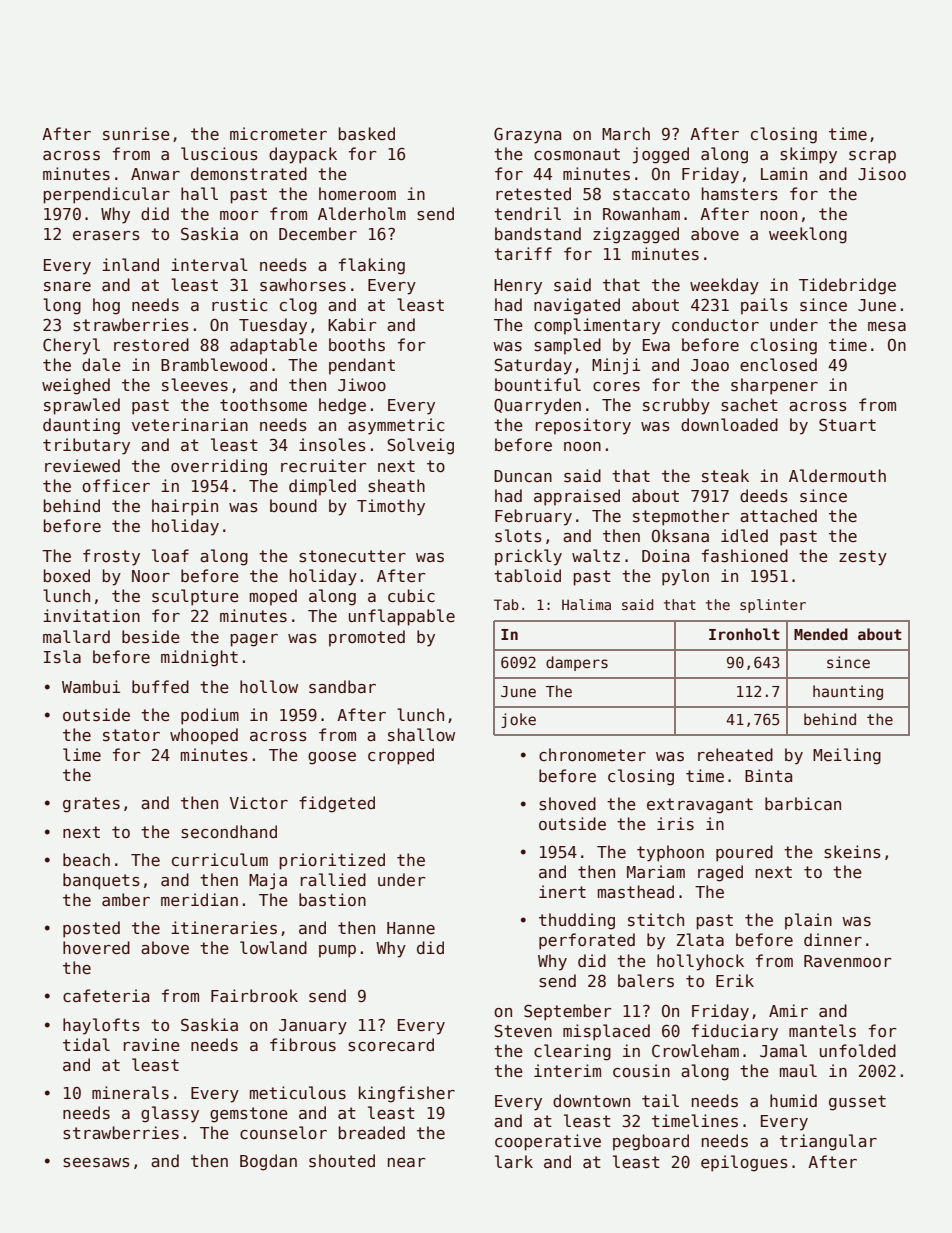  Describe the element at coordinates (278, 134) in the page. I see `micrometer` at that location.
